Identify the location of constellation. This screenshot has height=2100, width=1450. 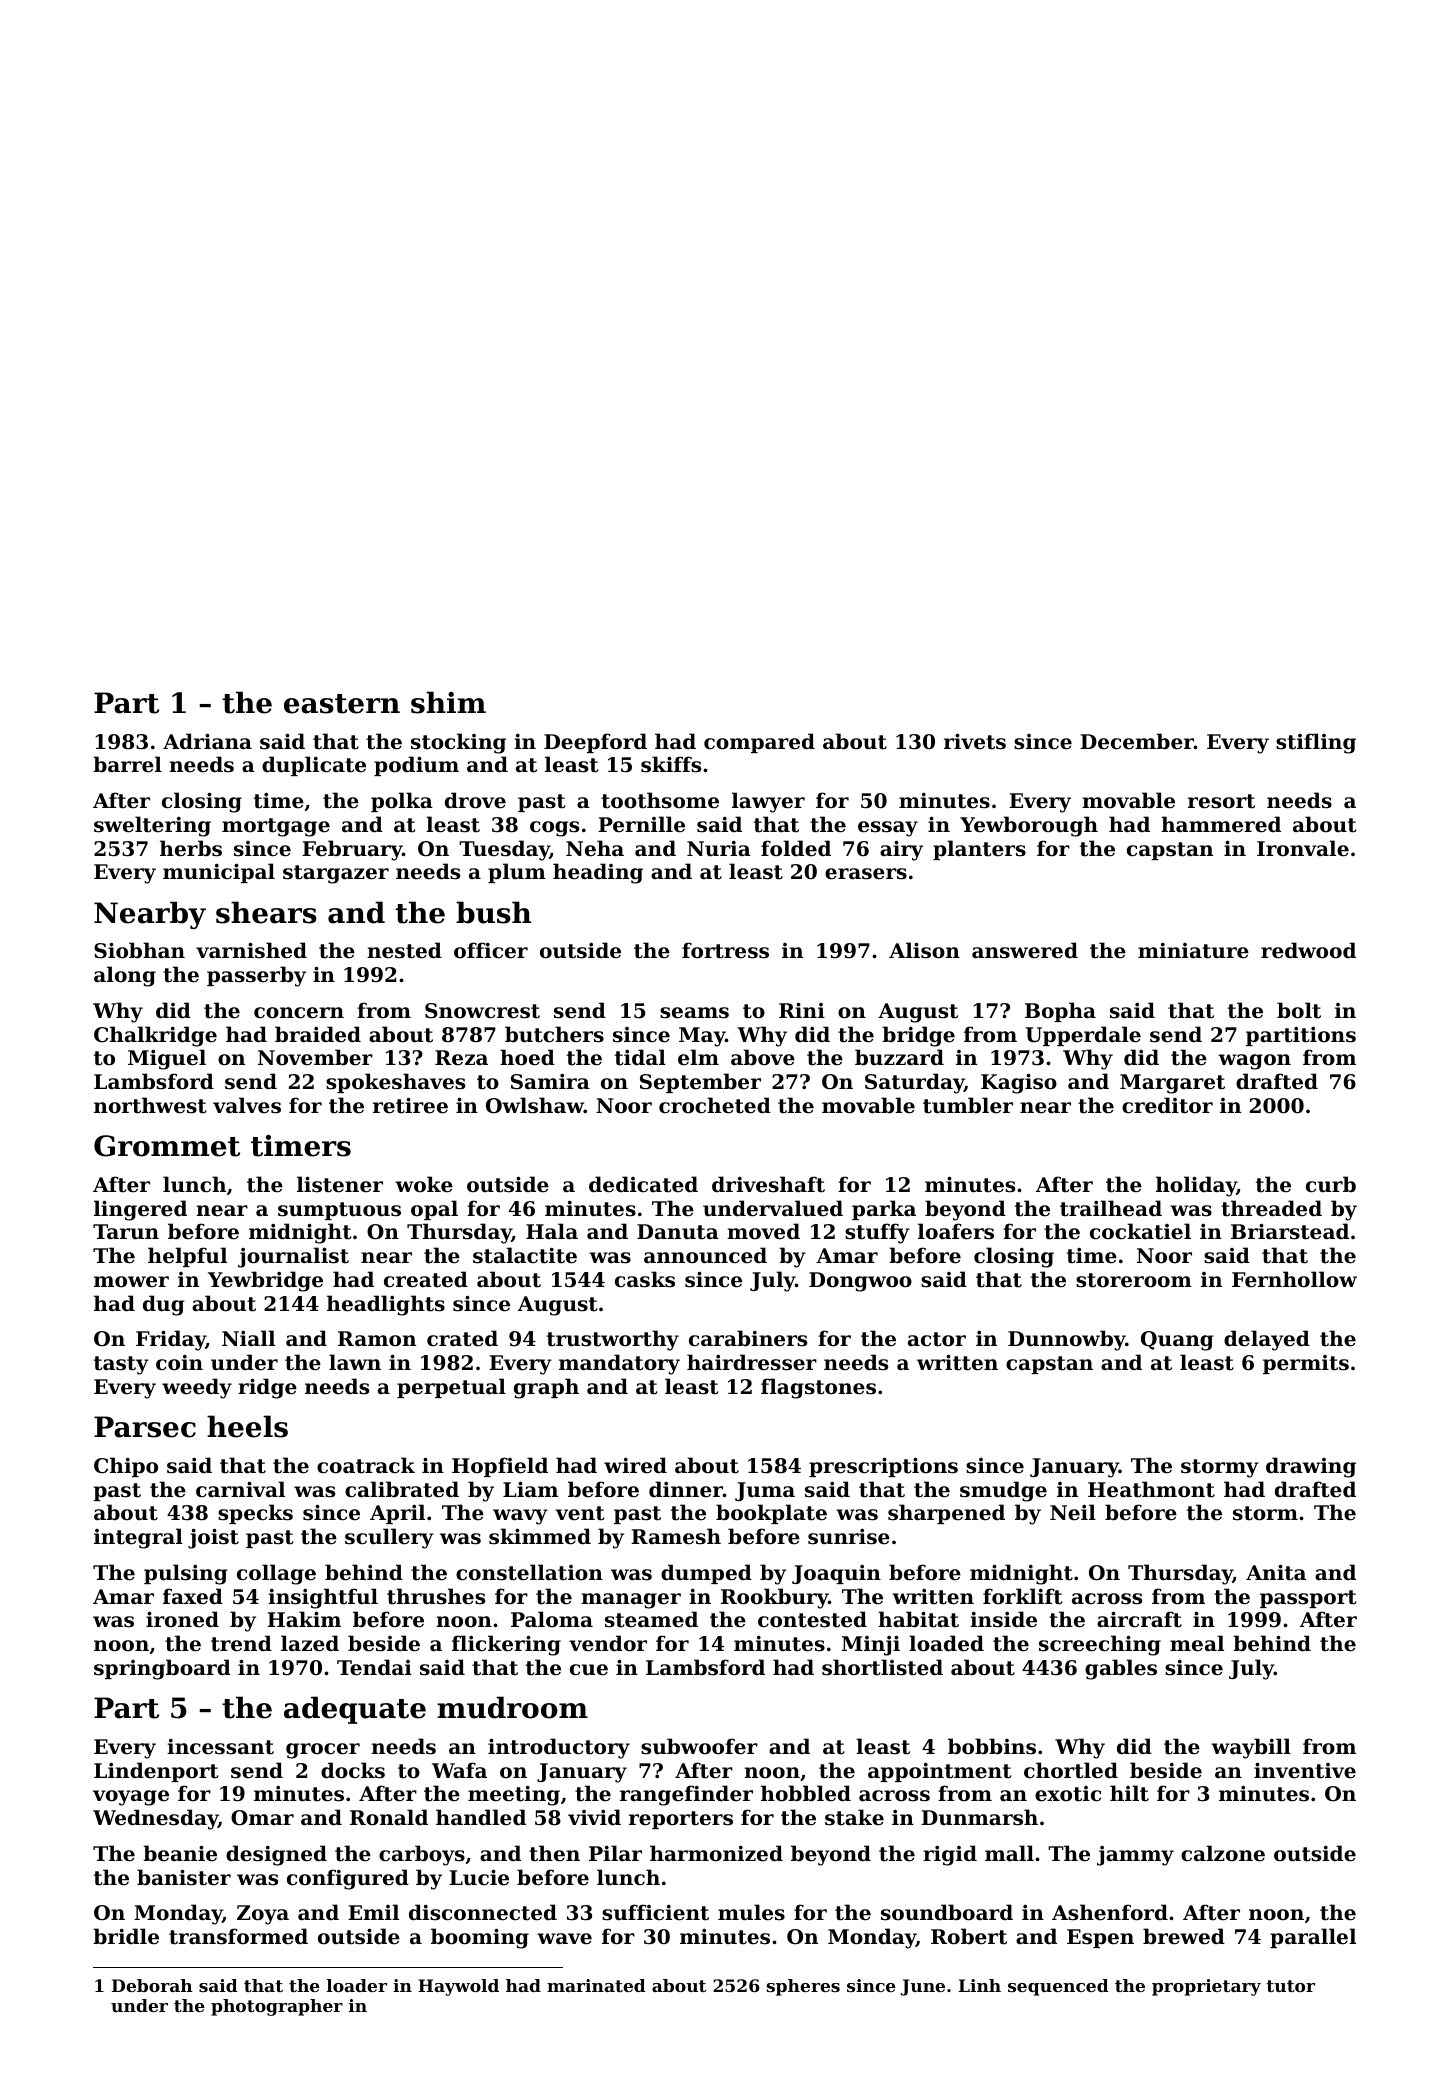
(529, 1572).
